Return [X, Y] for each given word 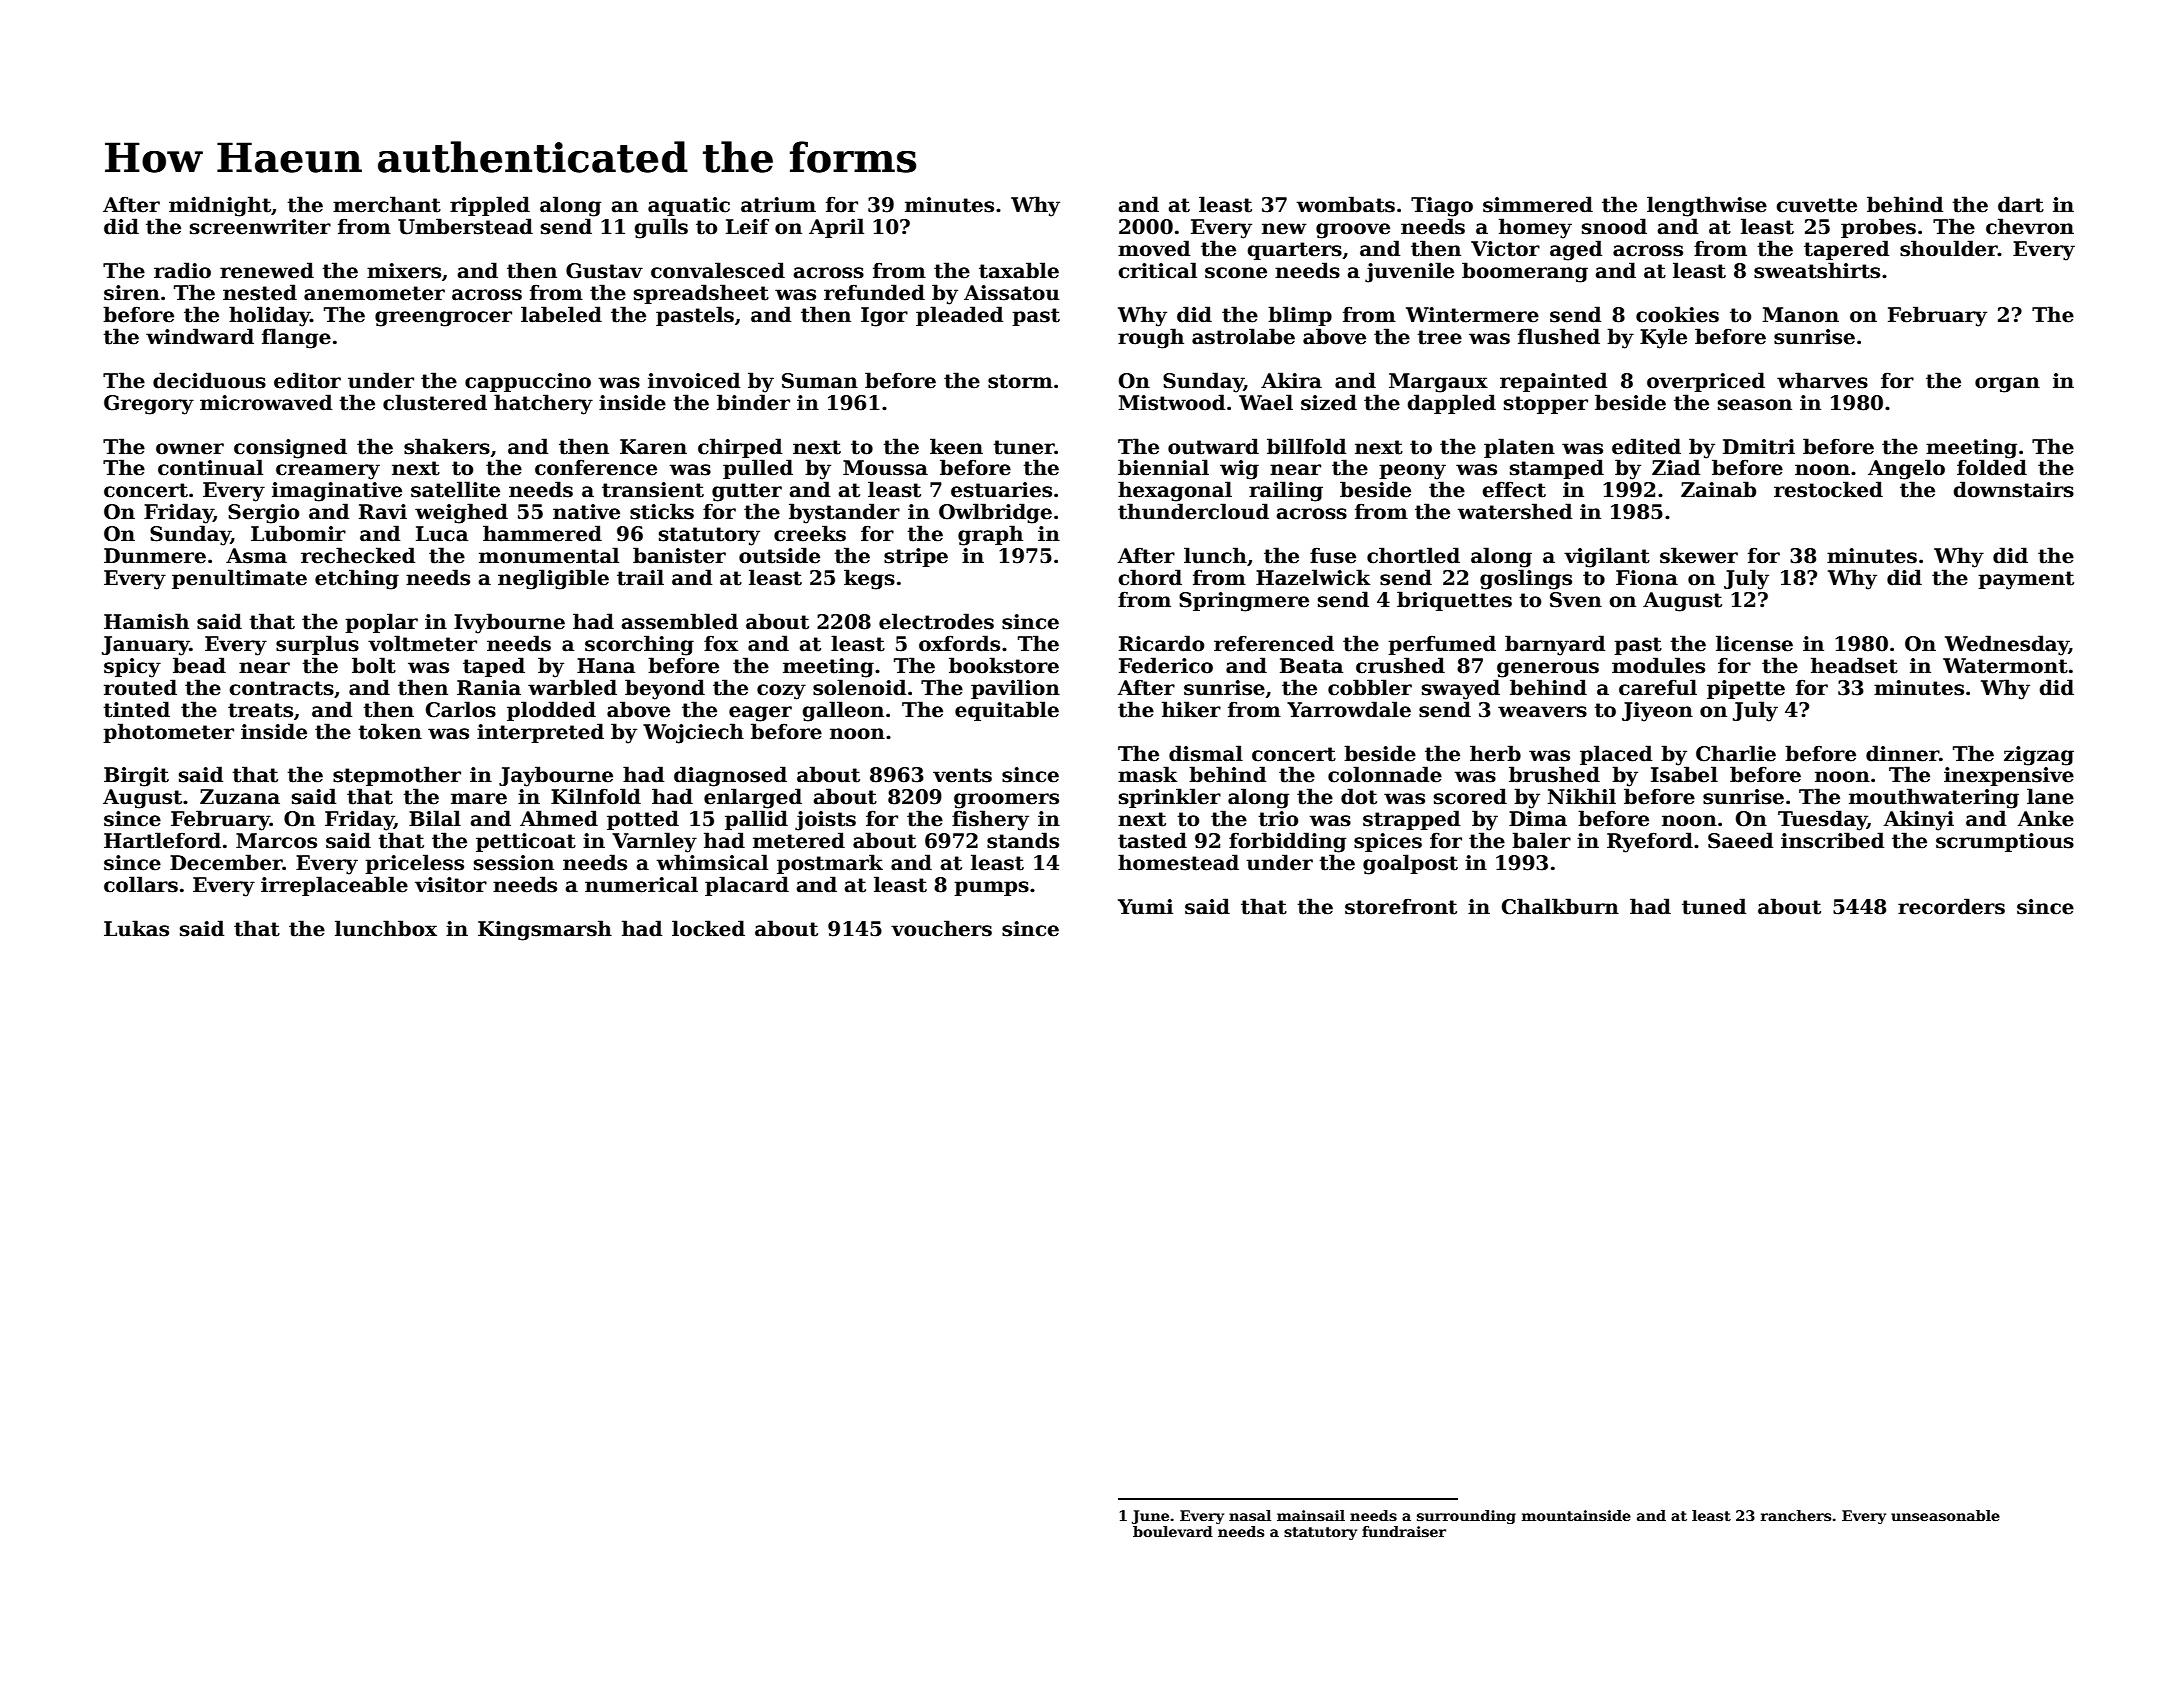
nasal [1250, 1515]
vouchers [941, 928]
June [1150, 1517]
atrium [778, 205]
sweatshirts [1817, 270]
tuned [1714, 906]
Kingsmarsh [545, 930]
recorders [1951, 906]
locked [708, 928]
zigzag [2039, 756]
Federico [1166, 665]
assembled [680, 621]
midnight [220, 206]
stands [1023, 840]
